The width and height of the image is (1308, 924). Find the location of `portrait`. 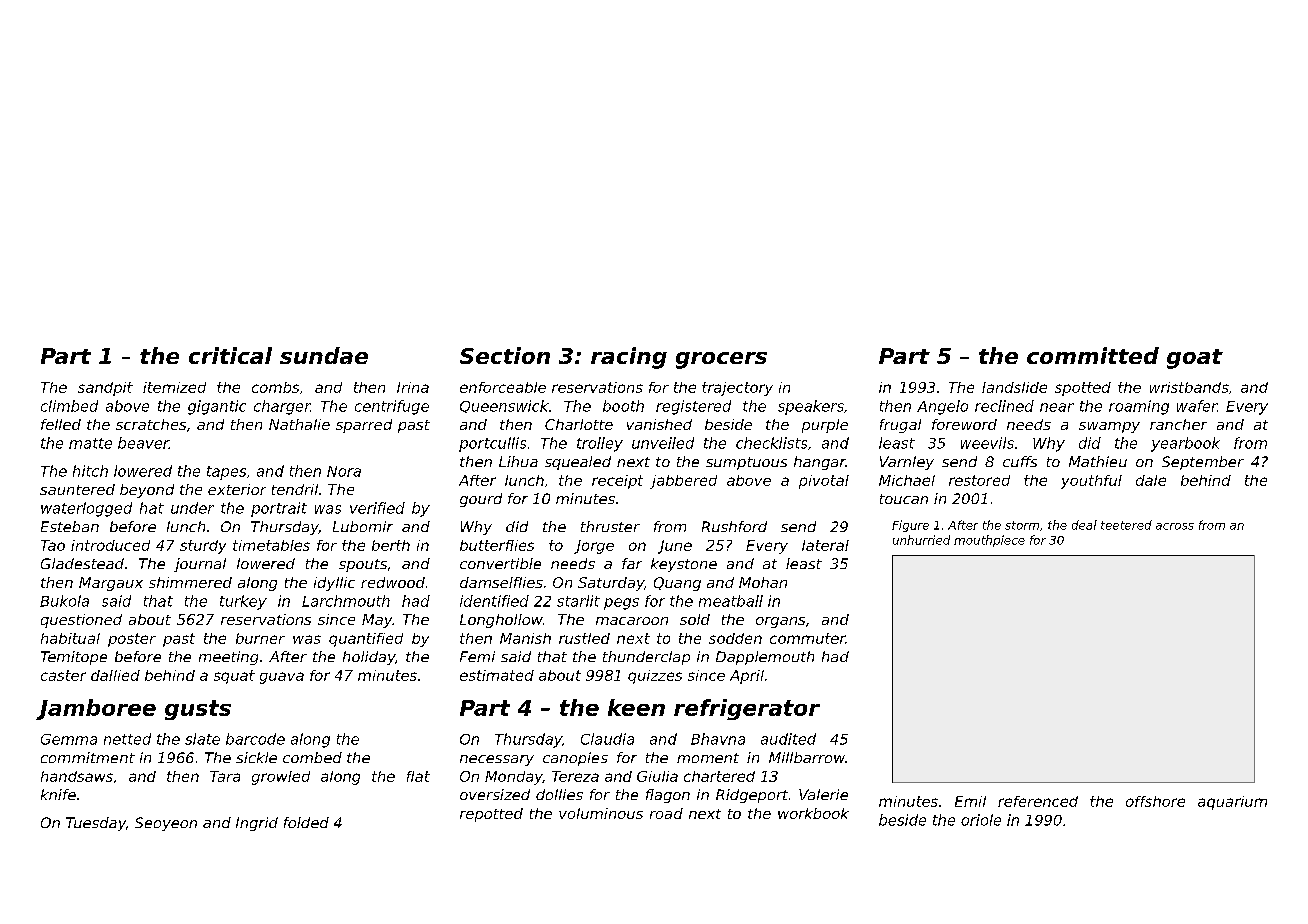

portrait is located at coordinates (279, 509).
